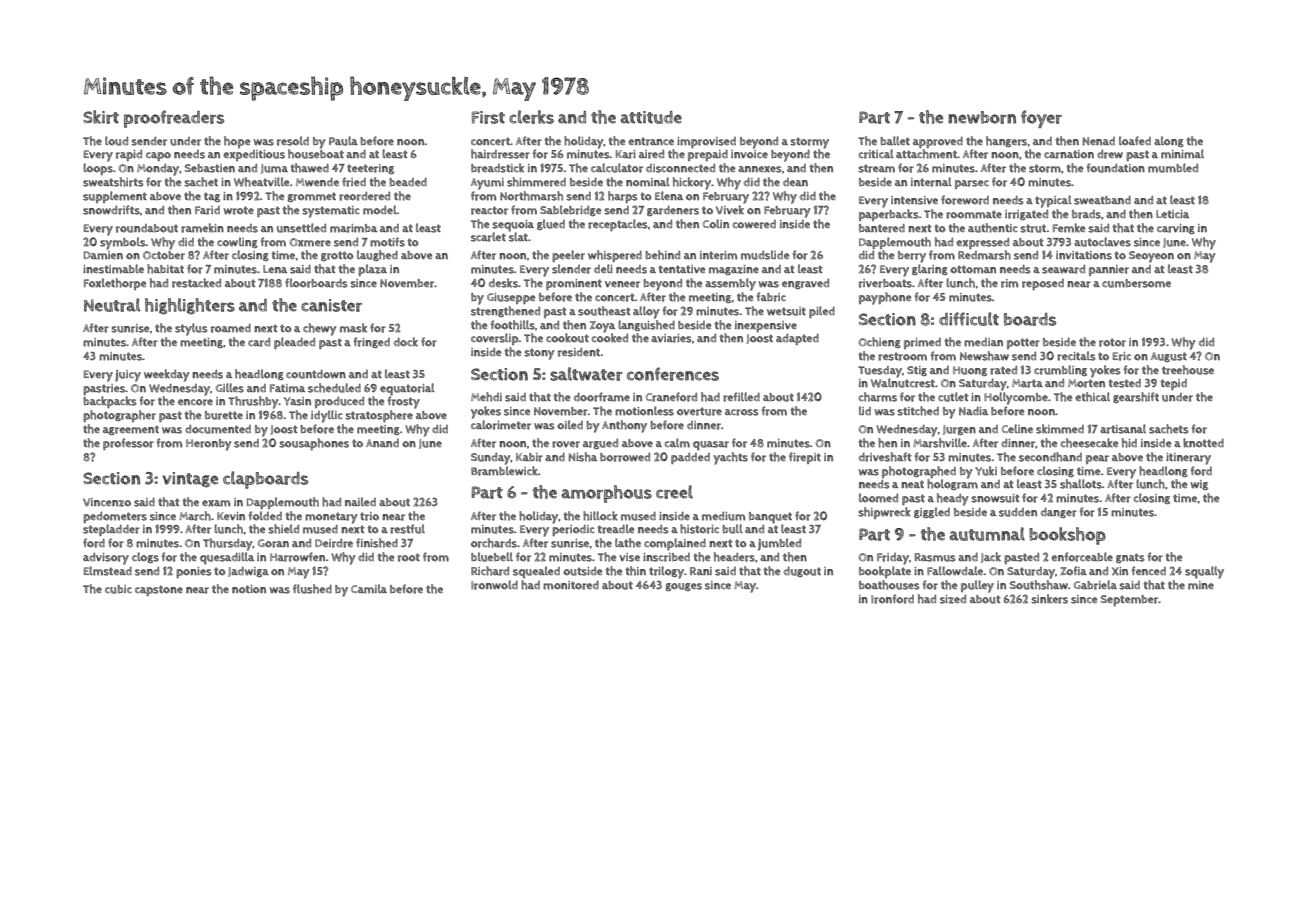 This screenshot has width=1308, height=924. What do you see at coordinates (1204, 572) in the screenshot?
I see `squally` at bounding box center [1204, 572].
